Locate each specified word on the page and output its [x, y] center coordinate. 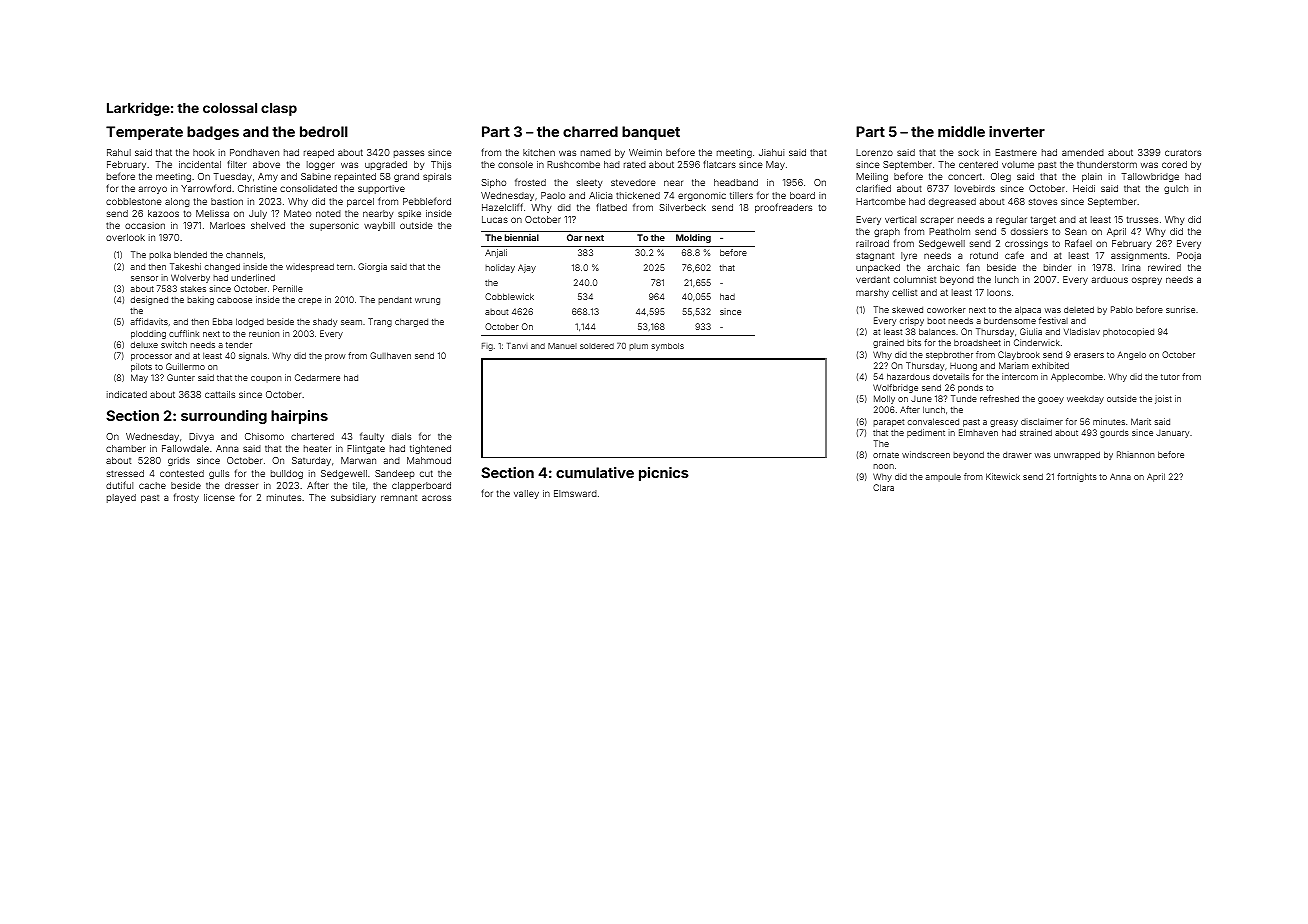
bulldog [287, 474]
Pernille [288, 288]
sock [968, 152]
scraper [937, 221]
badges [213, 133]
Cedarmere [317, 377]
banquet [651, 133]
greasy [1004, 423]
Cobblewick [509, 296]
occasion [145, 225]
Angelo [1131, 355]
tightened [430, 449]
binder [1057, 267]
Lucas [495, 219]
